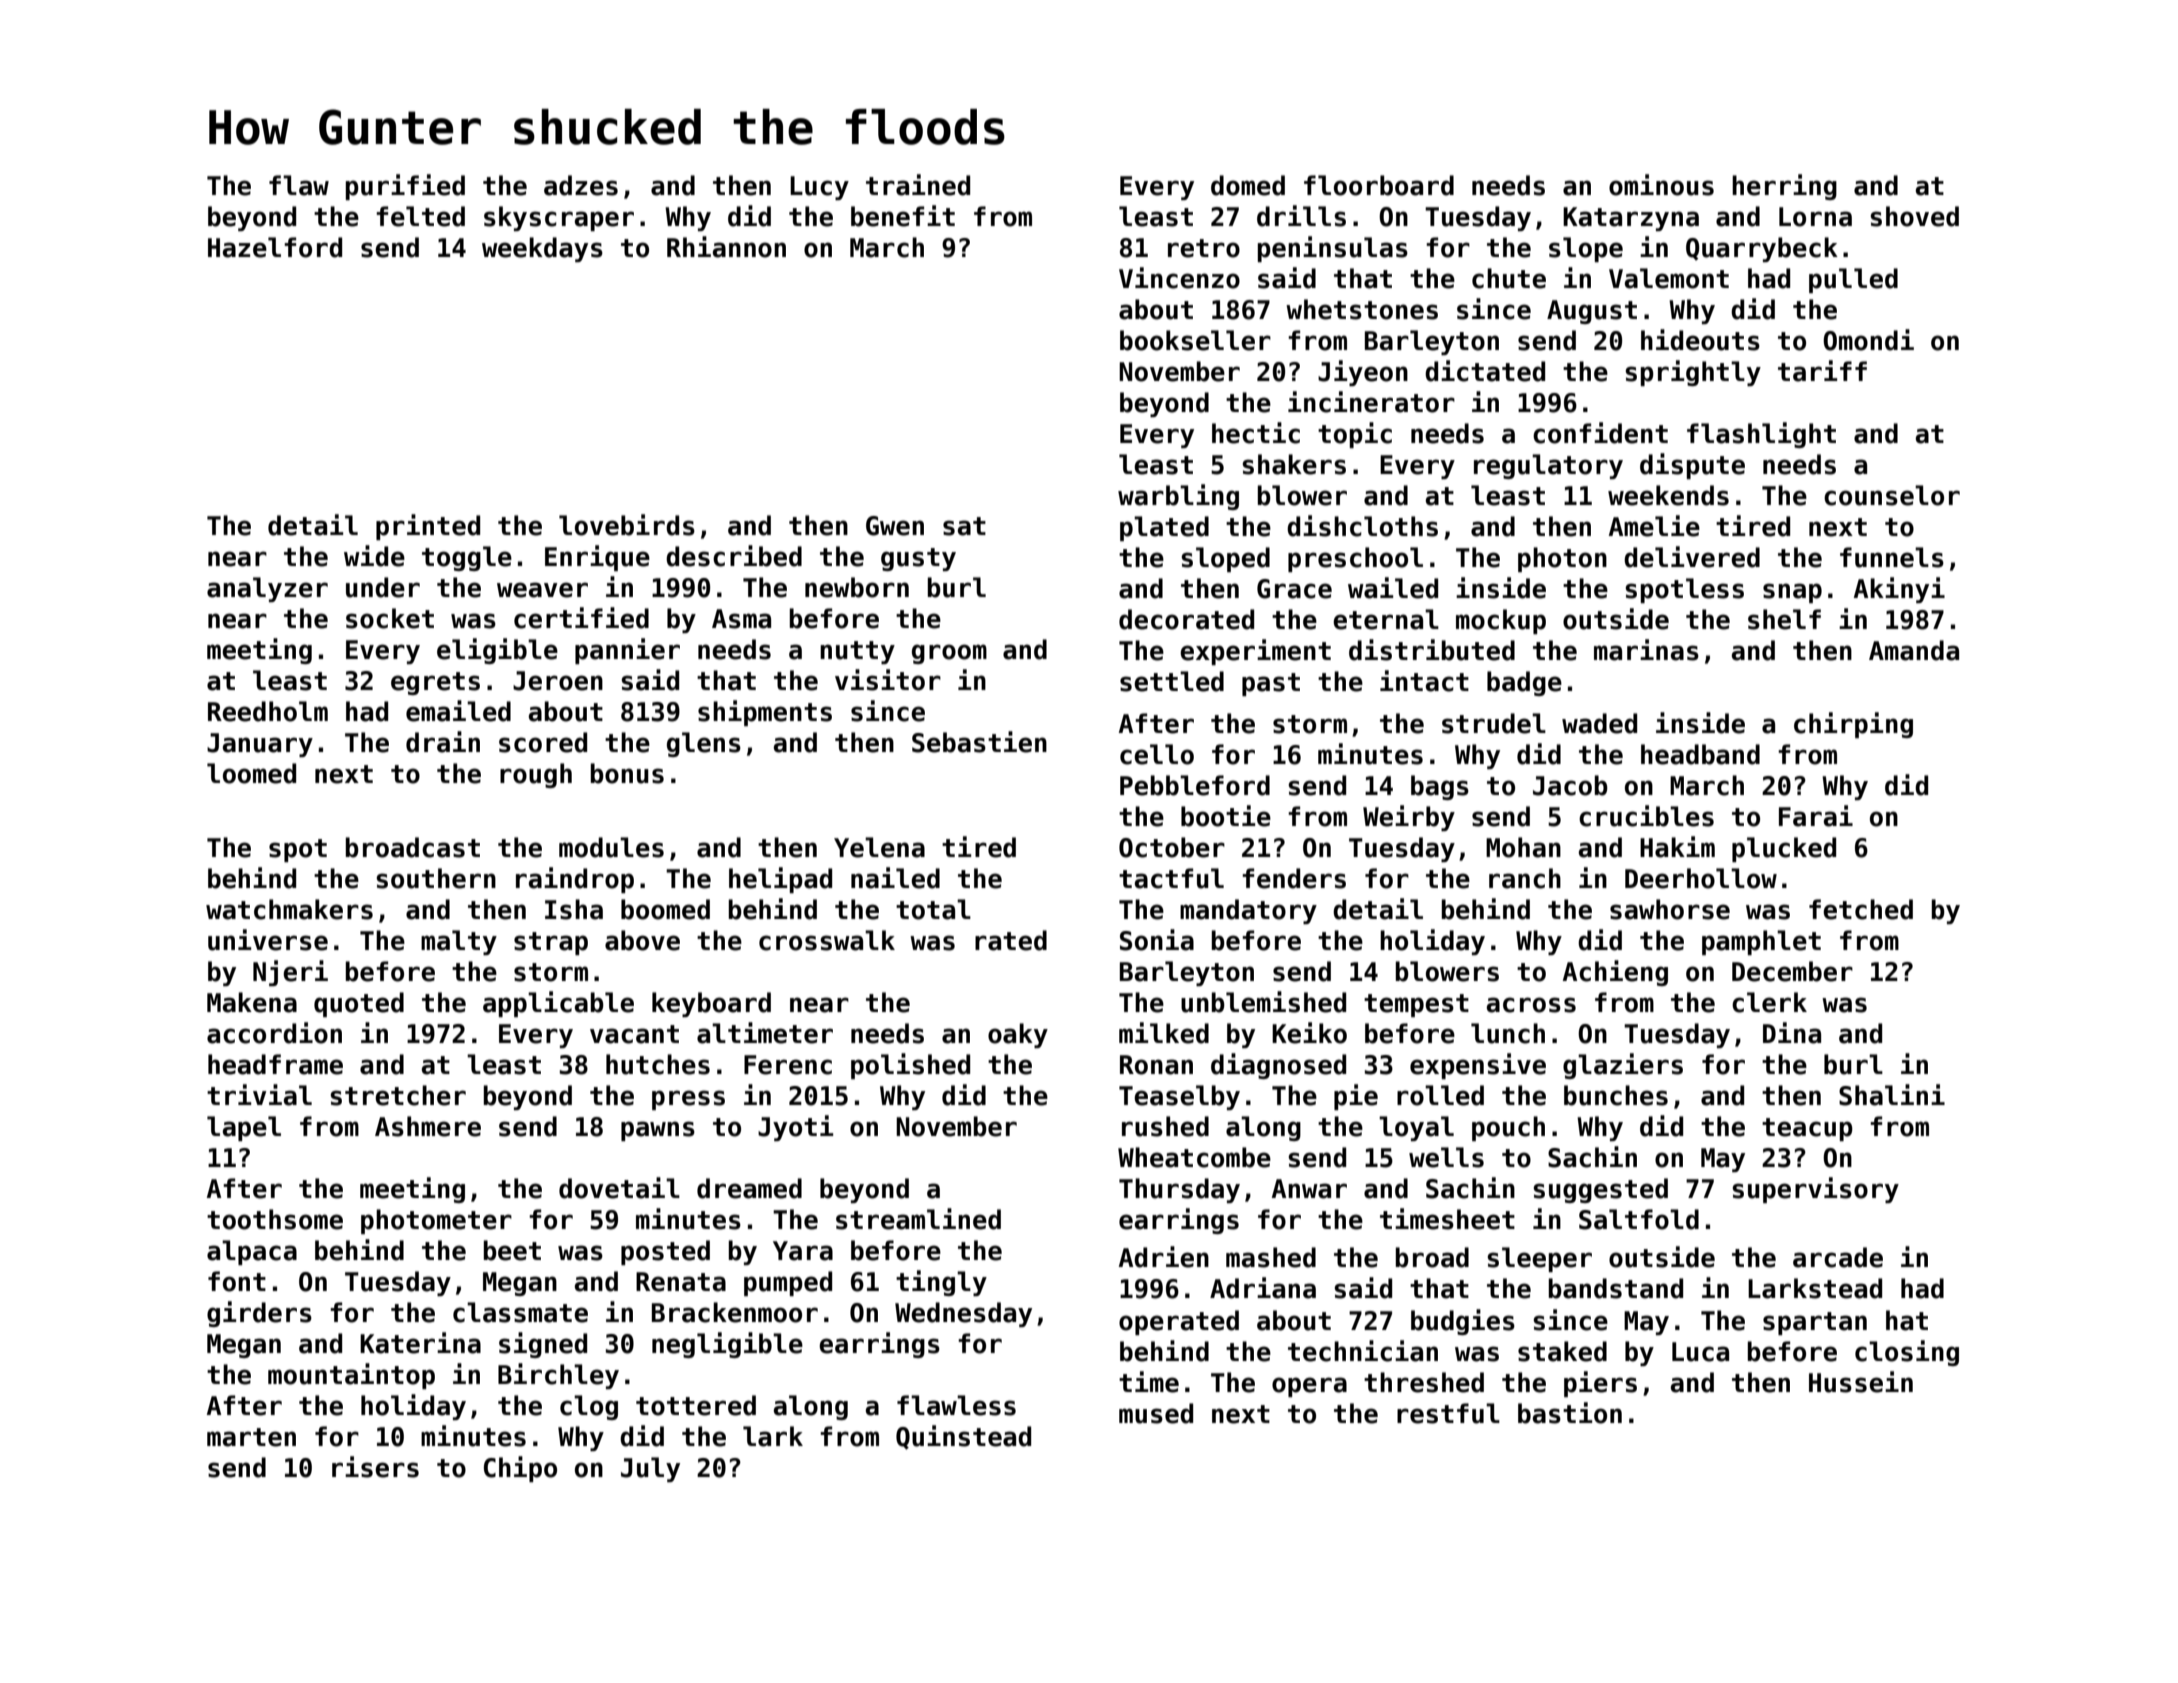  Describe the element at coordinates (1248, 185) in the screenshot. I see `domed` at that location.
